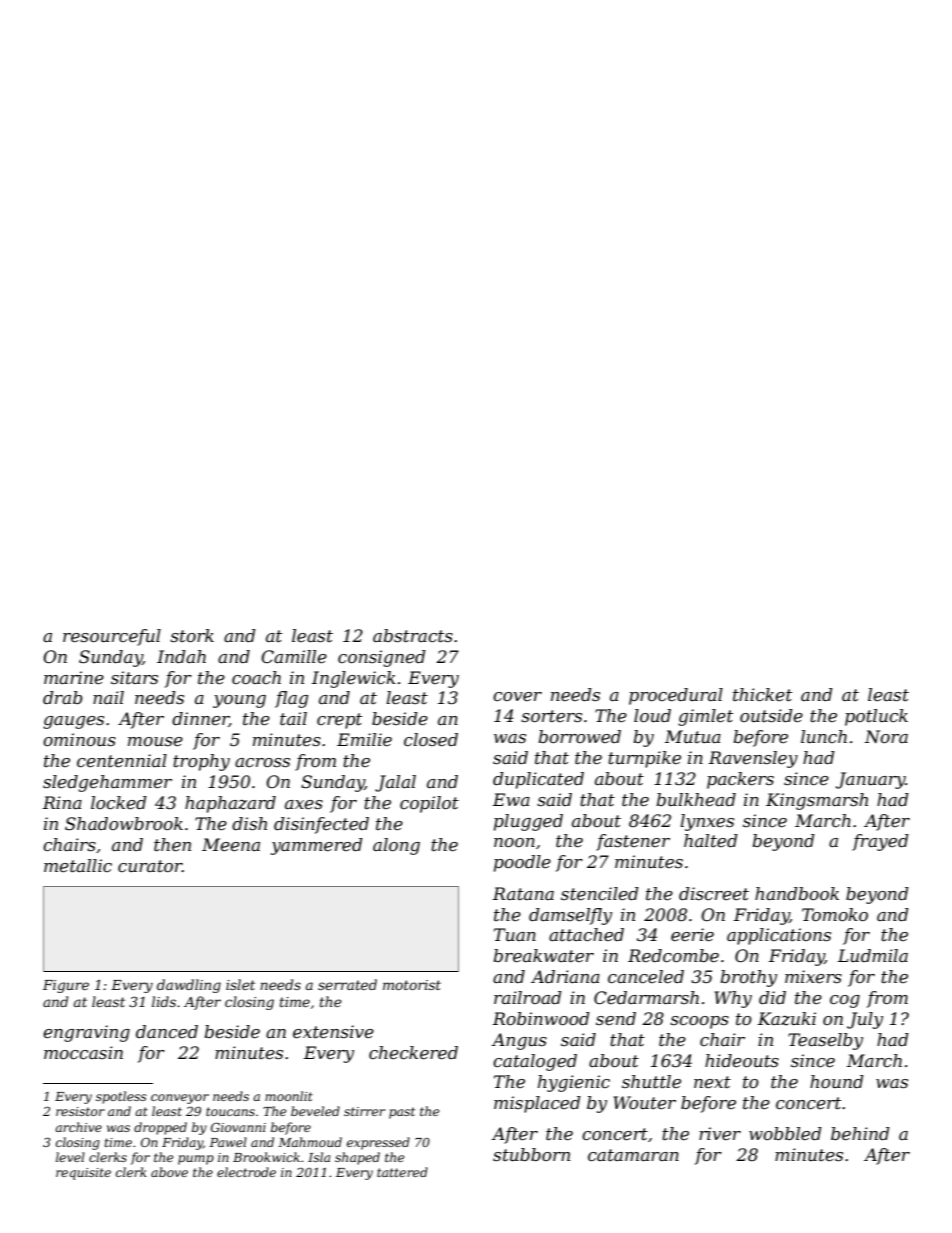 Image resolution: width=952 pixels, height=1233 pixels. I want to click on Mahmoud, so click(310, 1142).
